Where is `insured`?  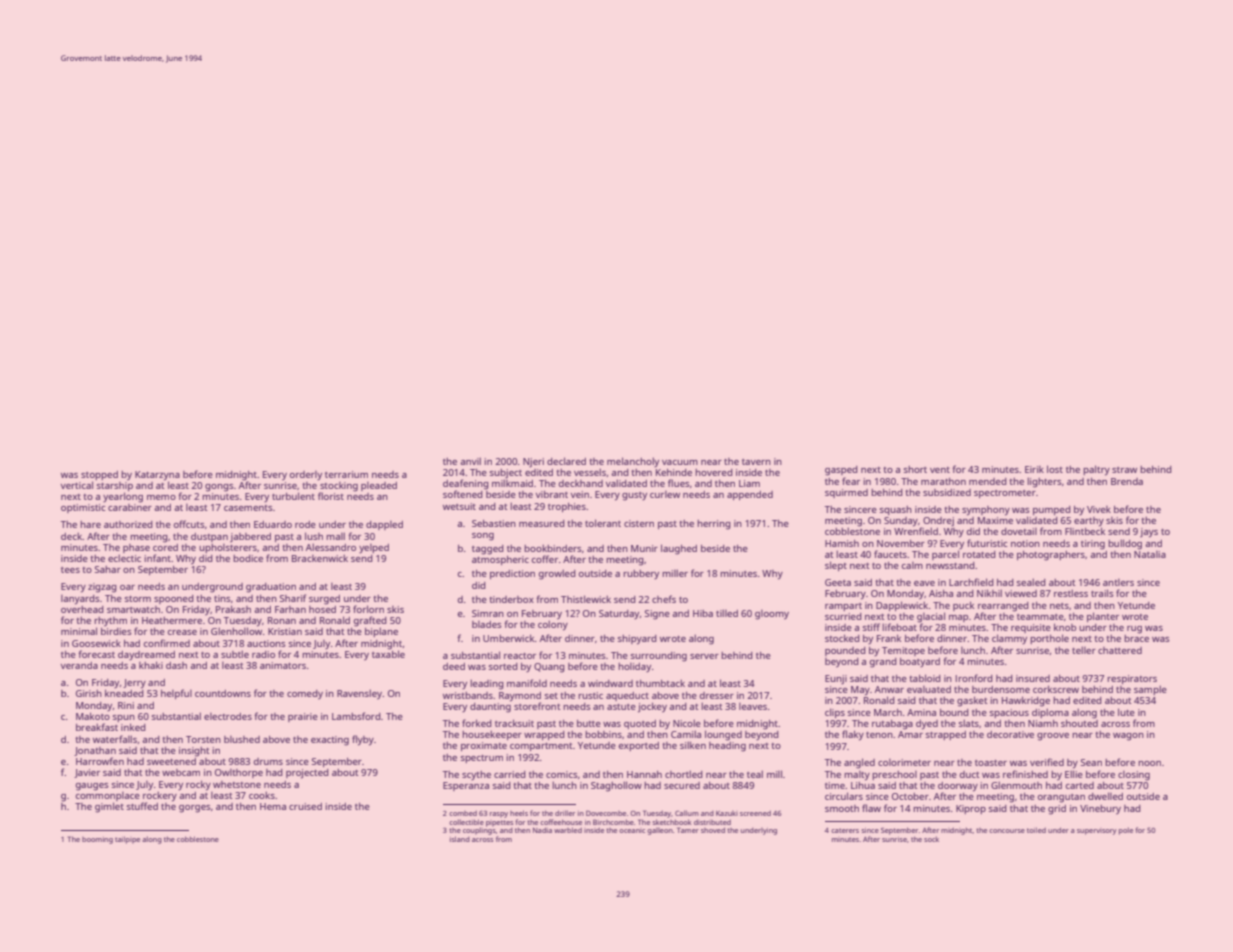
insured is located at coordinates (1033, 678).
